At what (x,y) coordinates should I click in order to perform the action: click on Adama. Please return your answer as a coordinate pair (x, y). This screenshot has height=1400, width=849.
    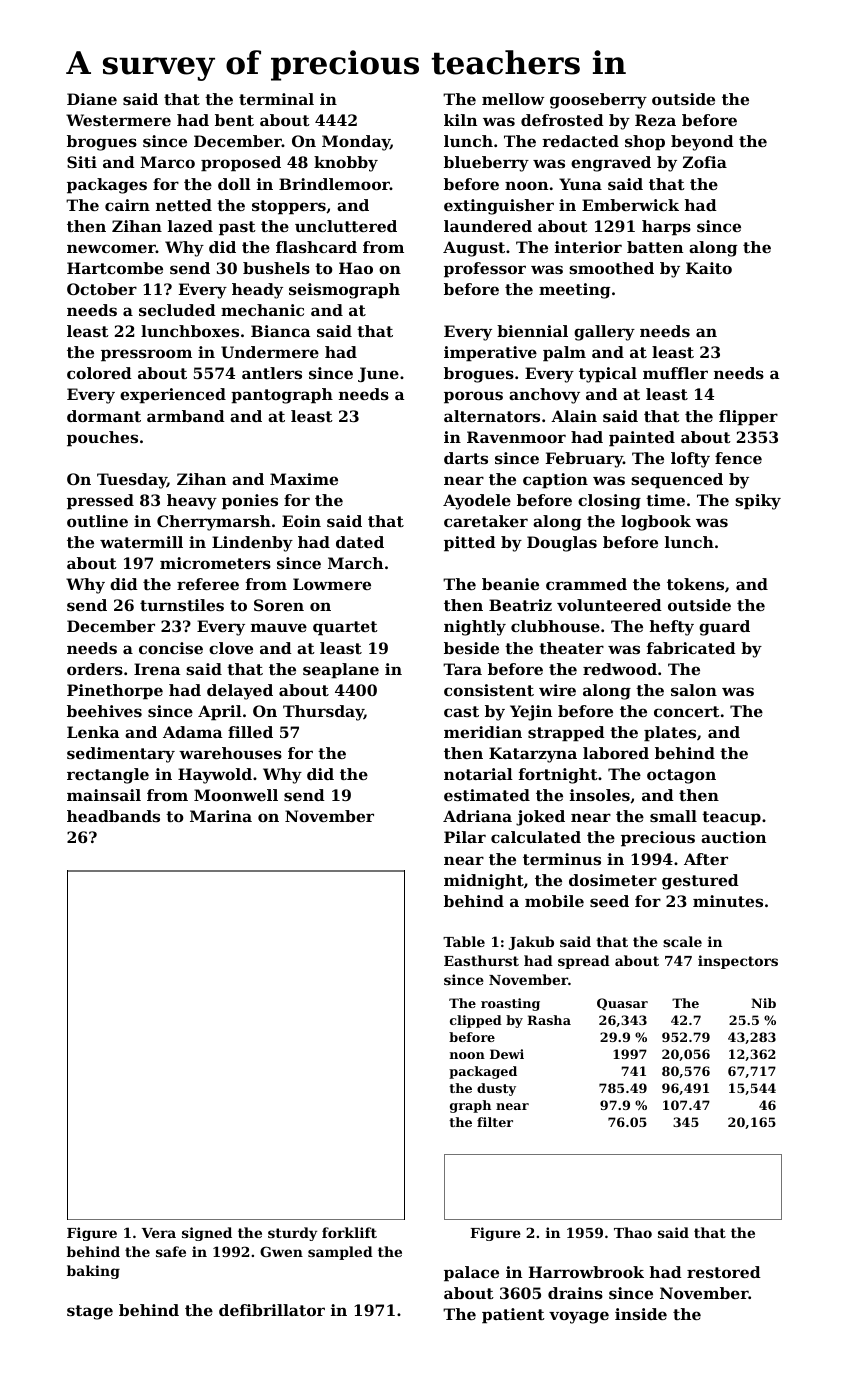
    Looking at the image, I should click on (192, 732).
